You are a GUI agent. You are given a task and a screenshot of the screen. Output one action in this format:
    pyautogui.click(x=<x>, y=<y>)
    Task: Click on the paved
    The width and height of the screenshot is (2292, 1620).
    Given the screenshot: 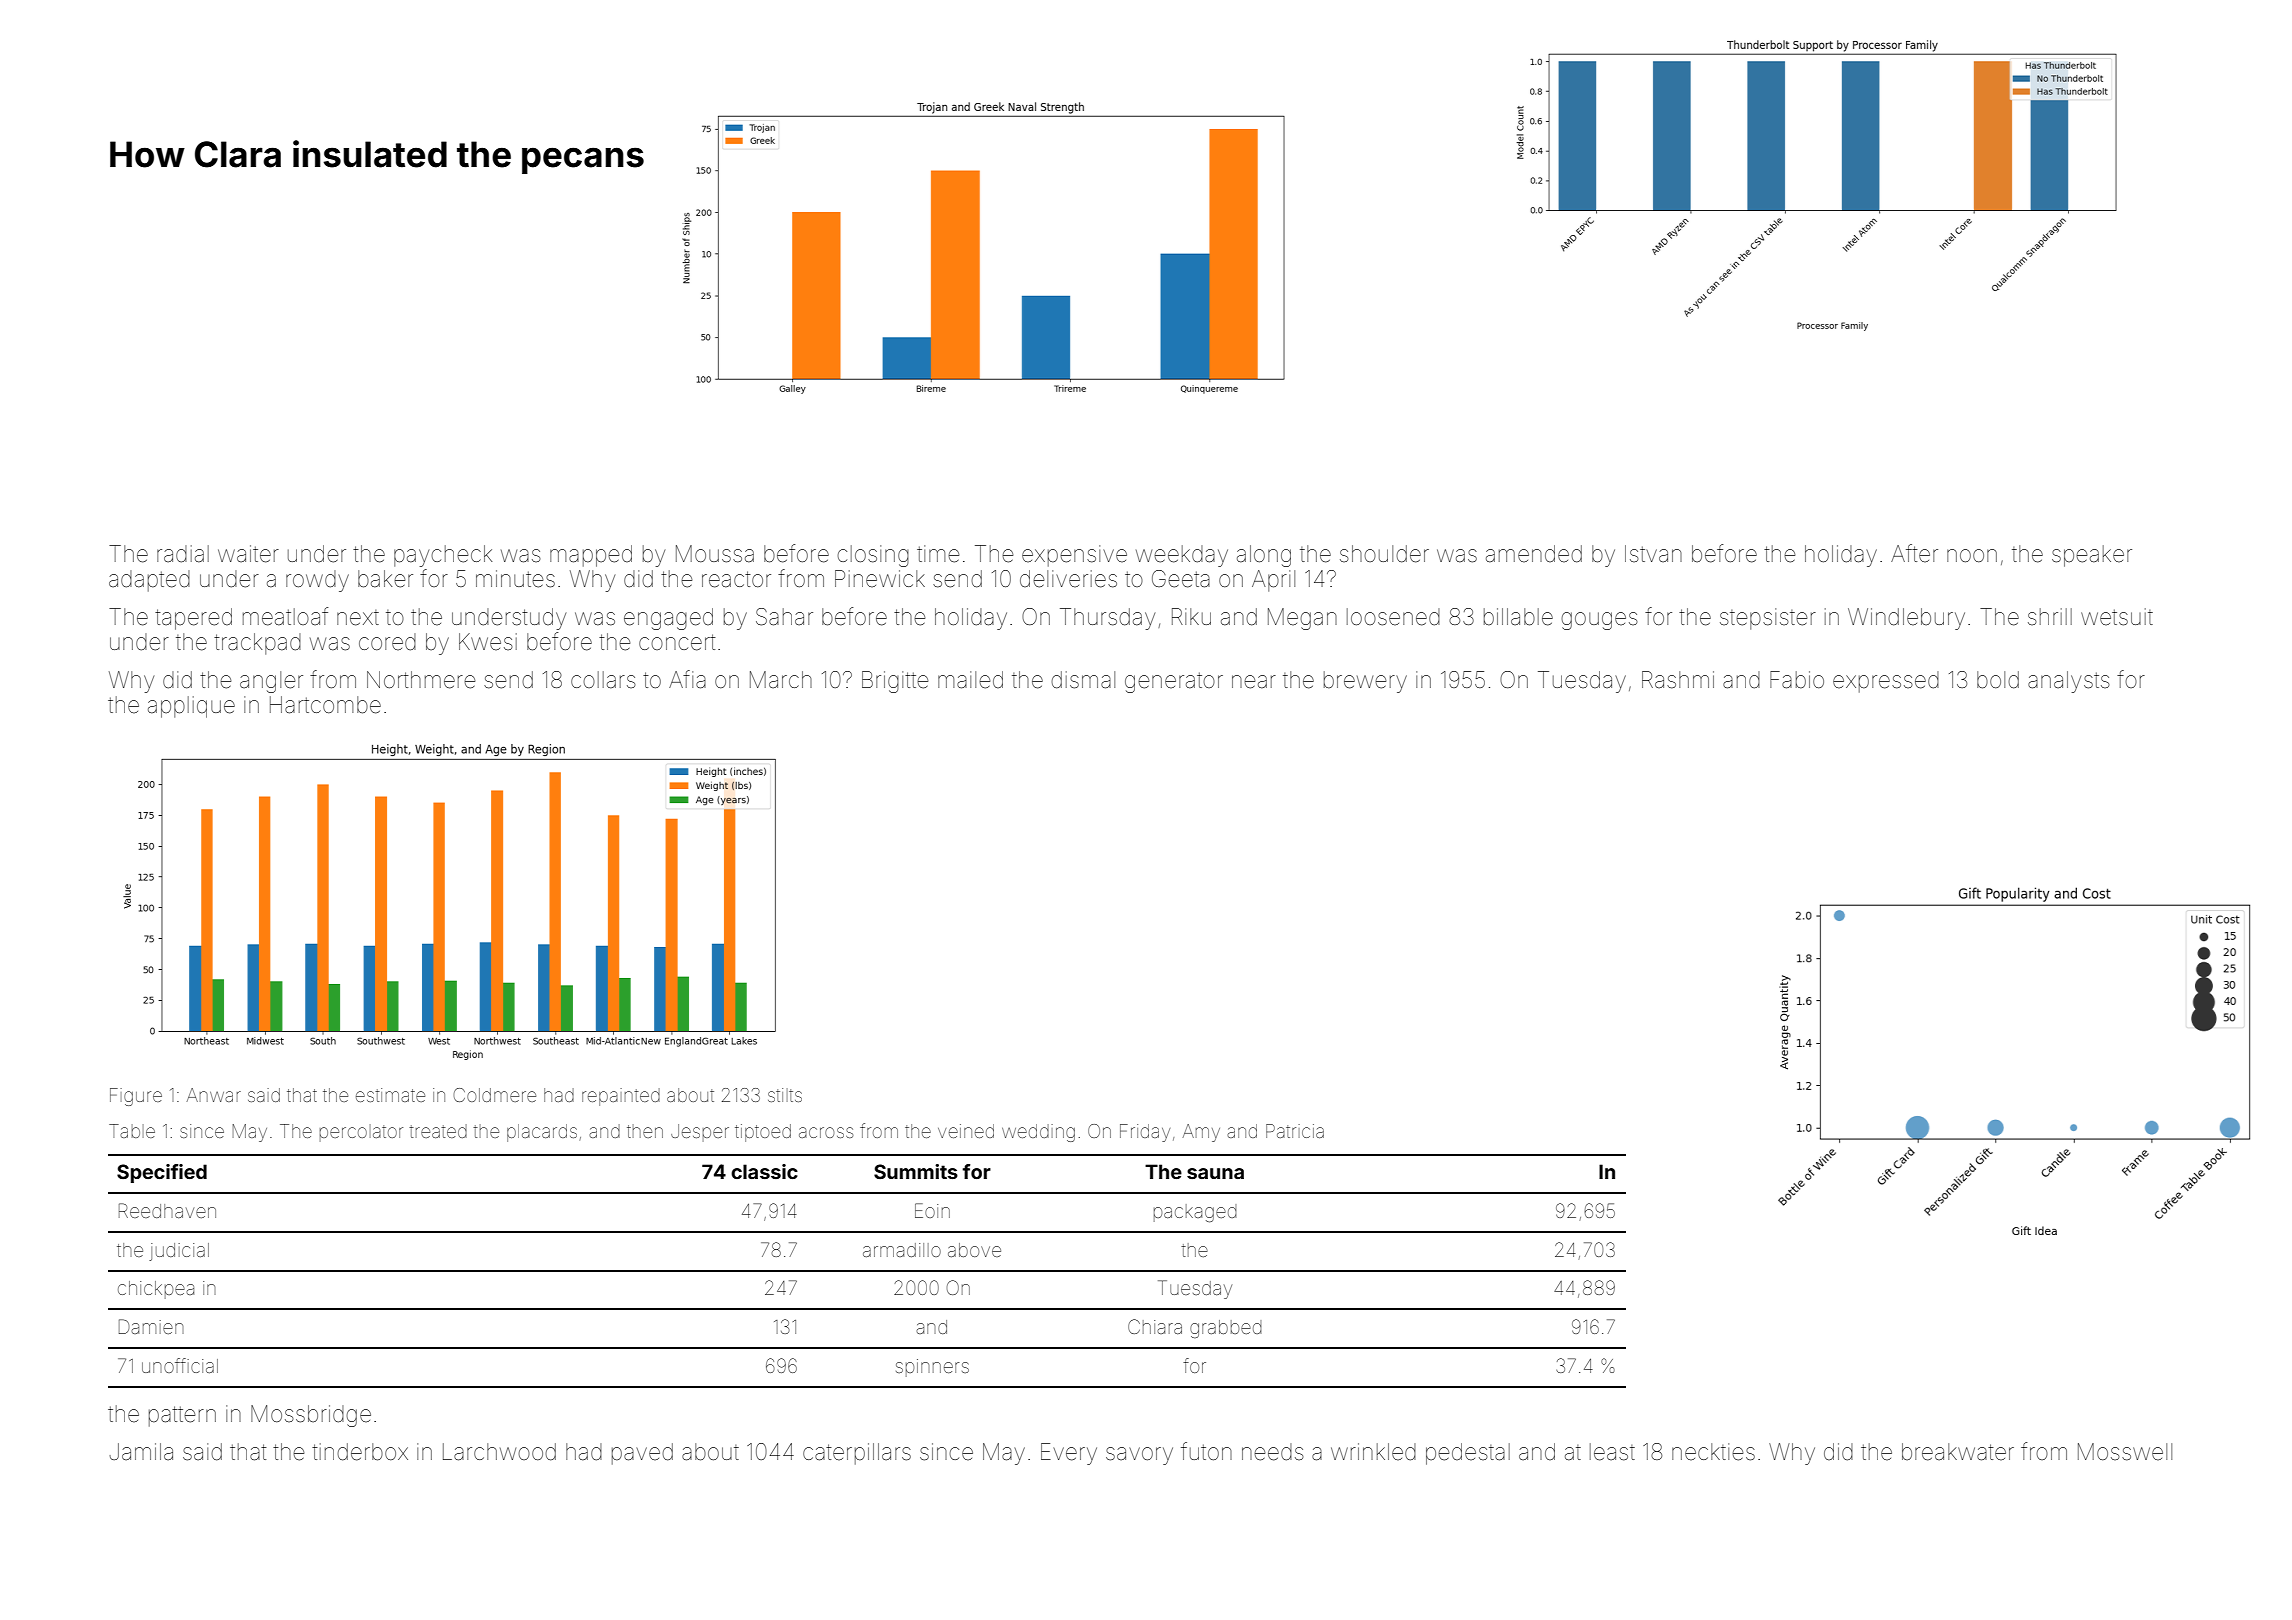 What is the action you would take?
    pyautogui.click(x=642, y=1454)
